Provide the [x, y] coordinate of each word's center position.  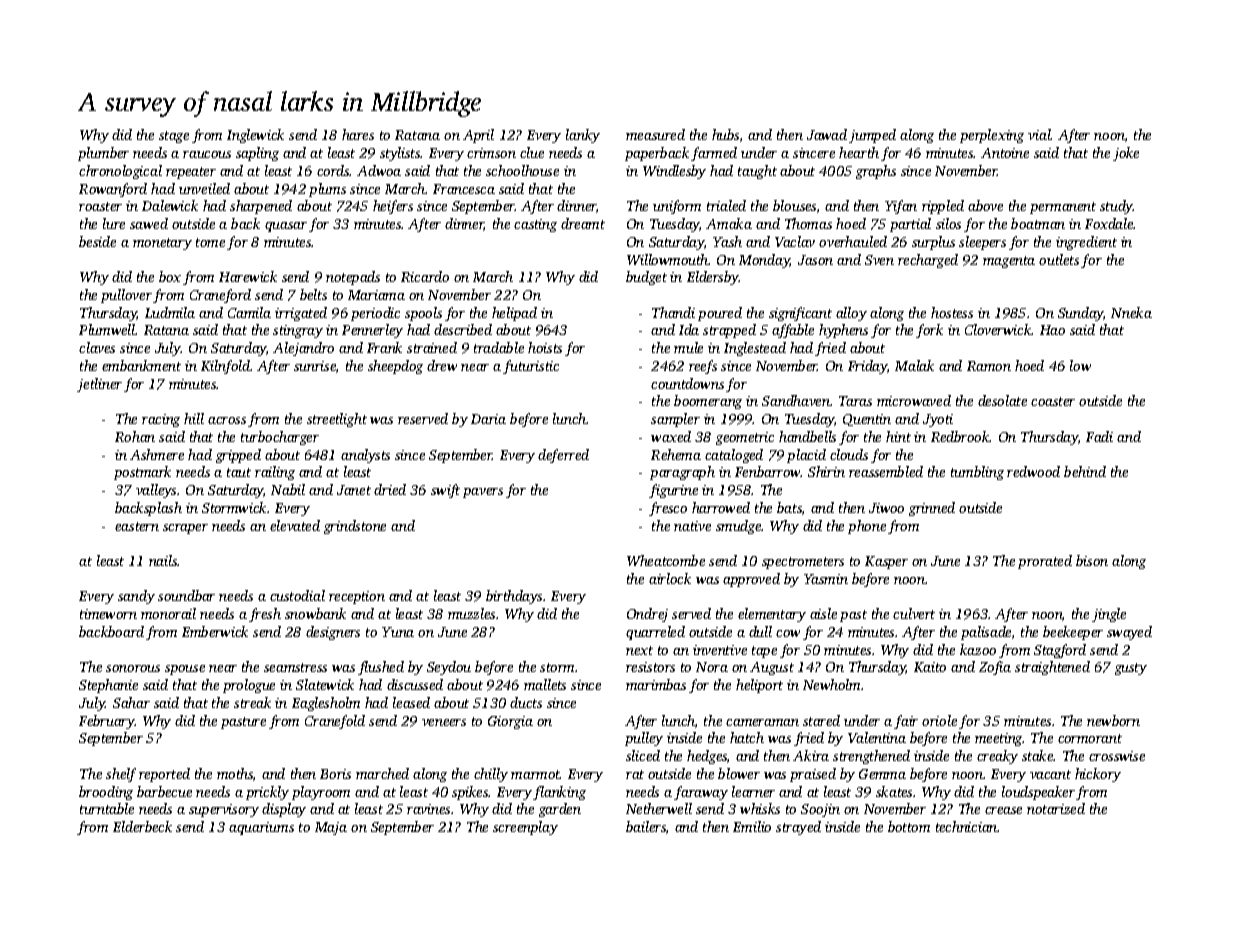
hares [358, 134]
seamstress [295, 667]
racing [161, 420]
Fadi [1099, 436]
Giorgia [510, 722]
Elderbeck [142, 826]
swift [445, 491]
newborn [1113, 720]
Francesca [464, 189]
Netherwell [659, 808]
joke [1126, 154]
